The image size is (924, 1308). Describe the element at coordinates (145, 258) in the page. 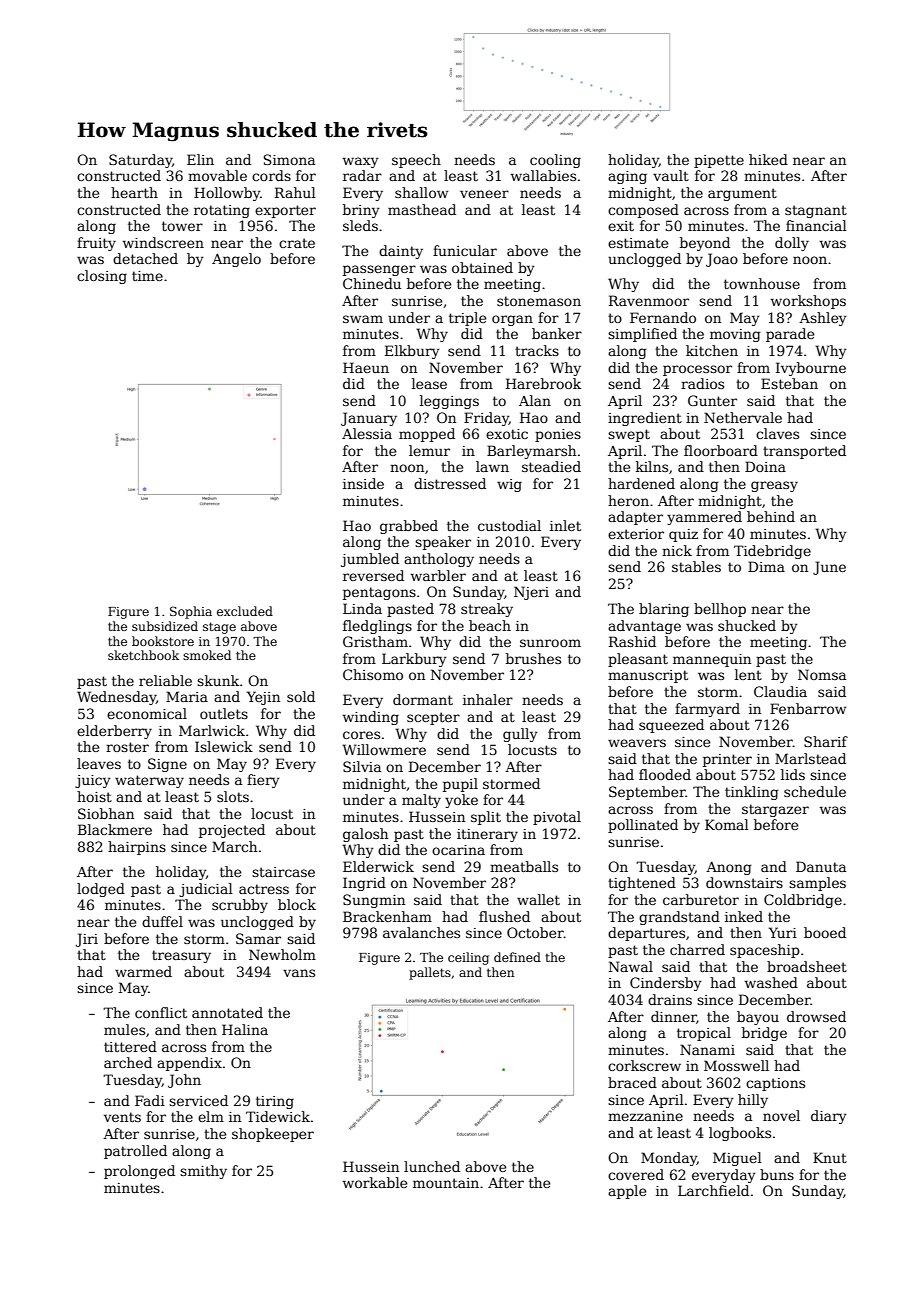

I see `detached` at that location.
